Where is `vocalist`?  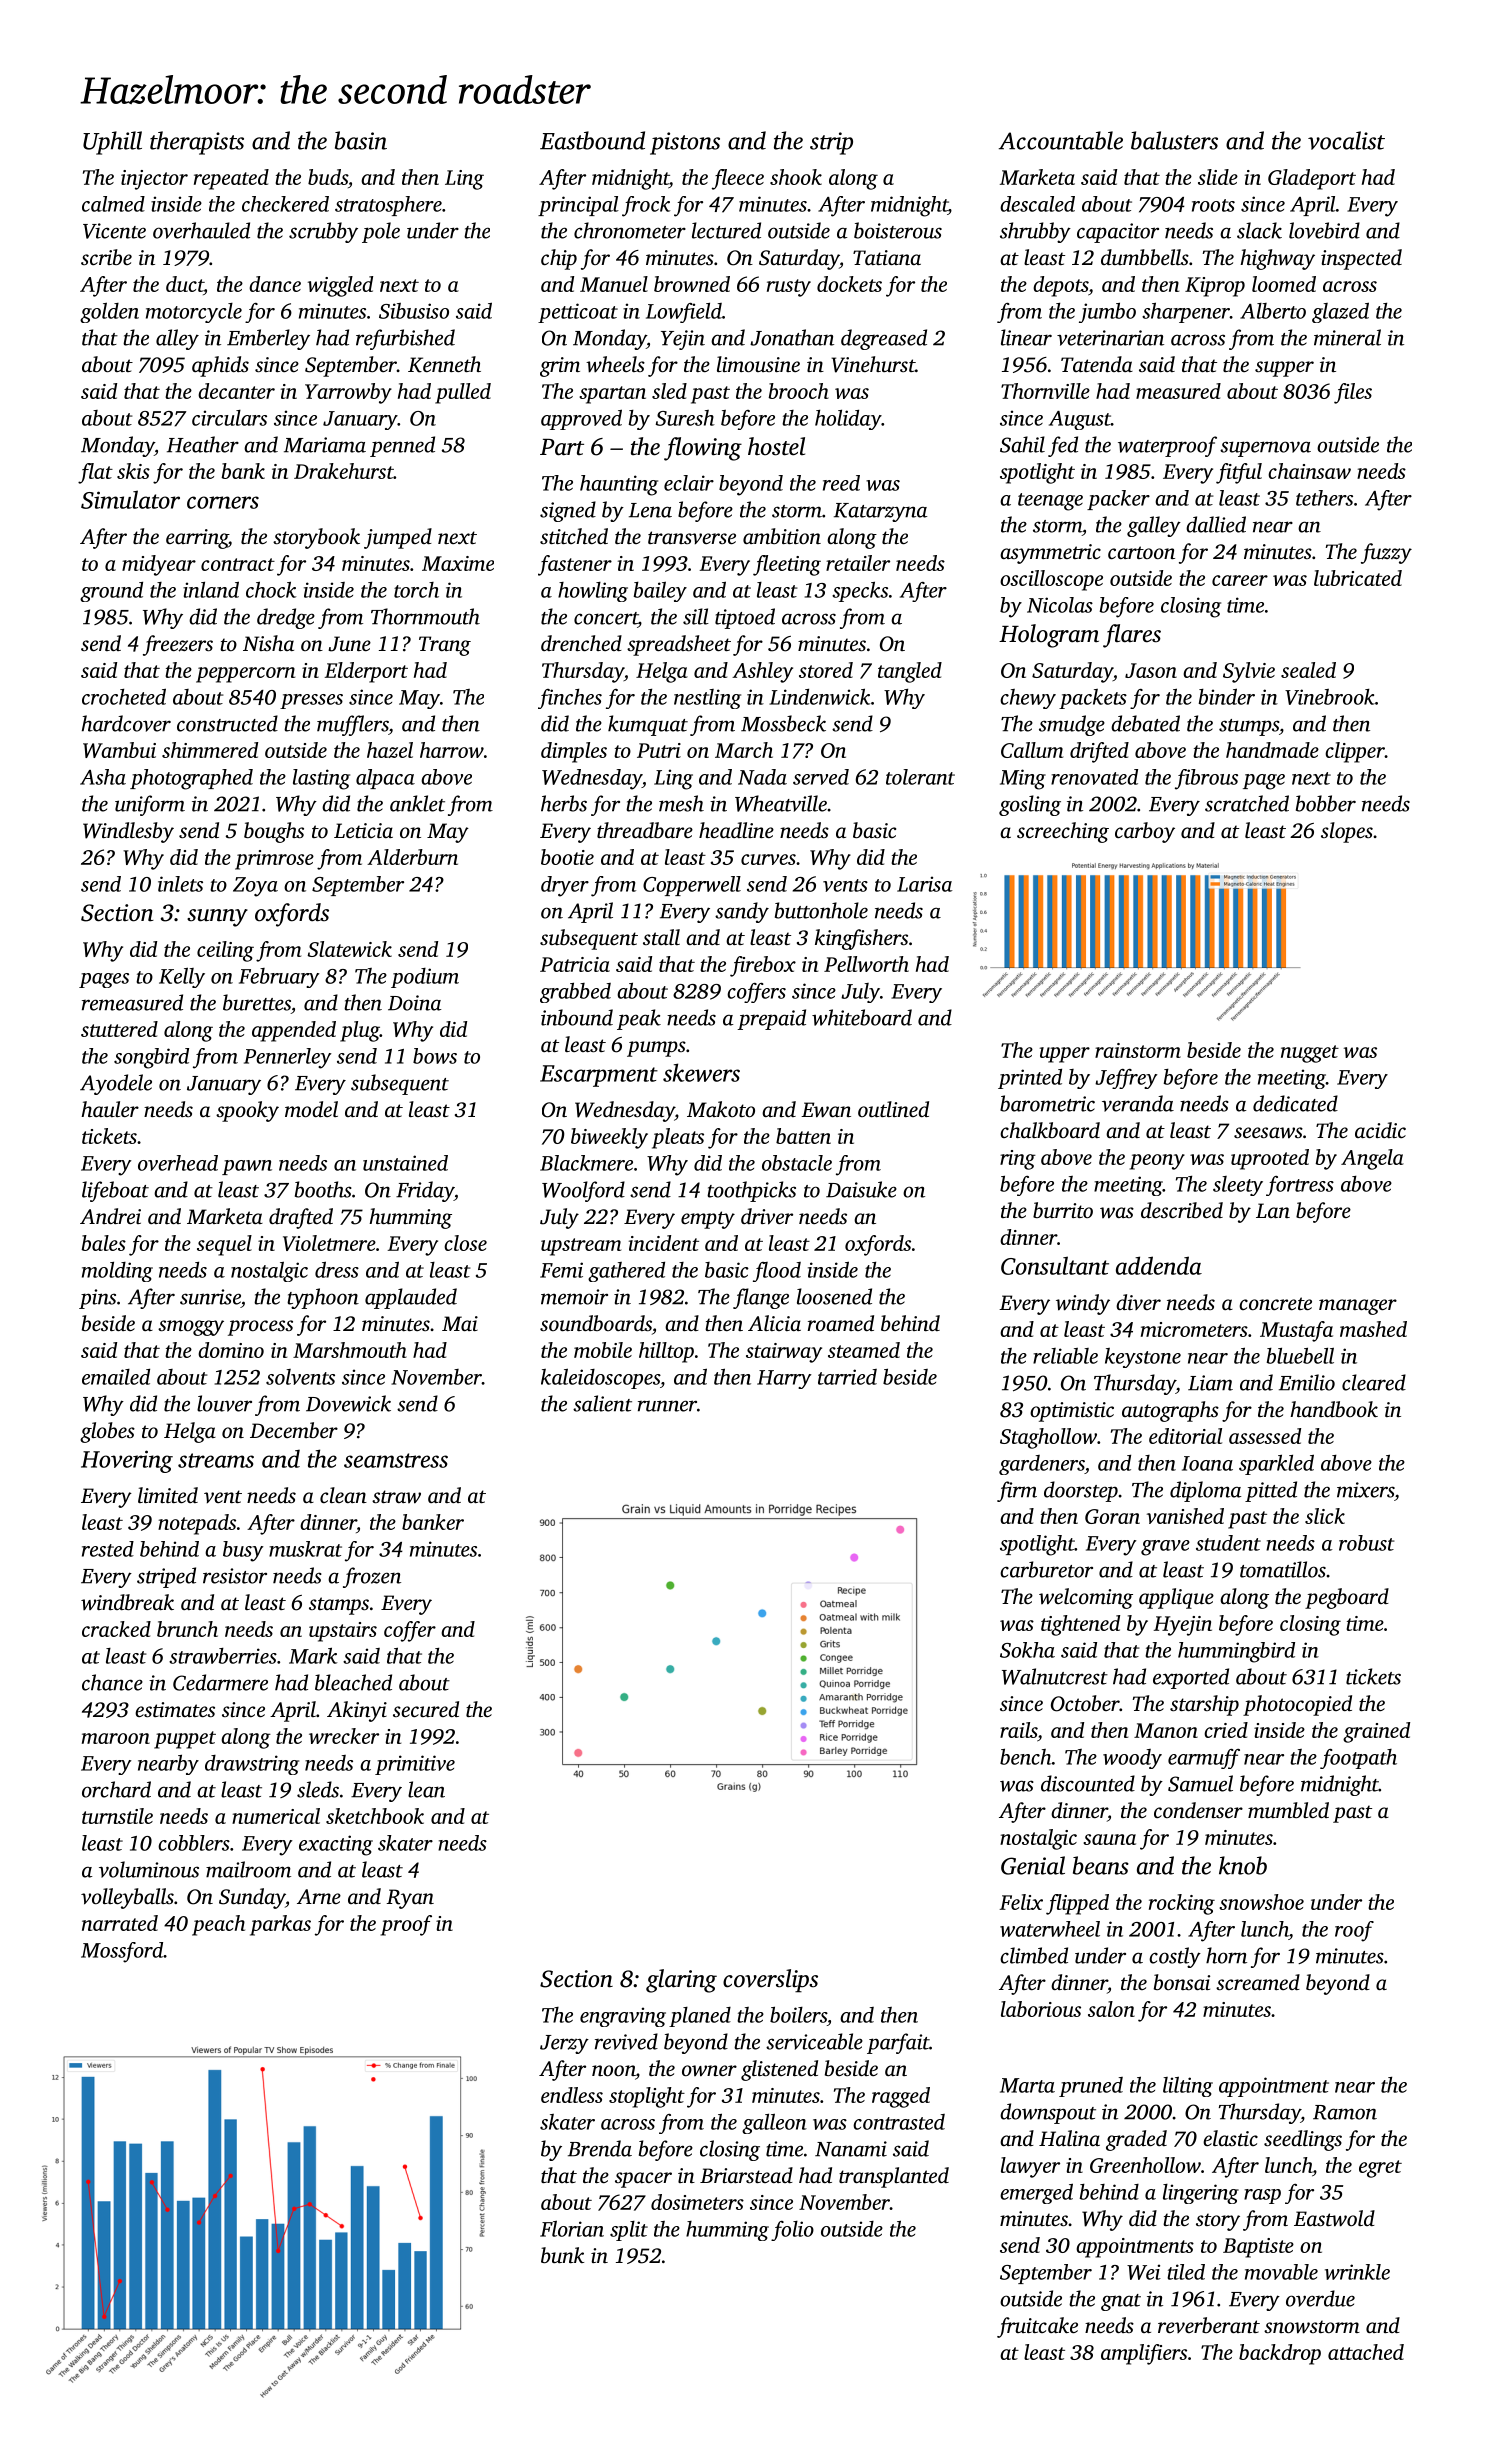
vocalist is located at coordinates (1346, 140).
